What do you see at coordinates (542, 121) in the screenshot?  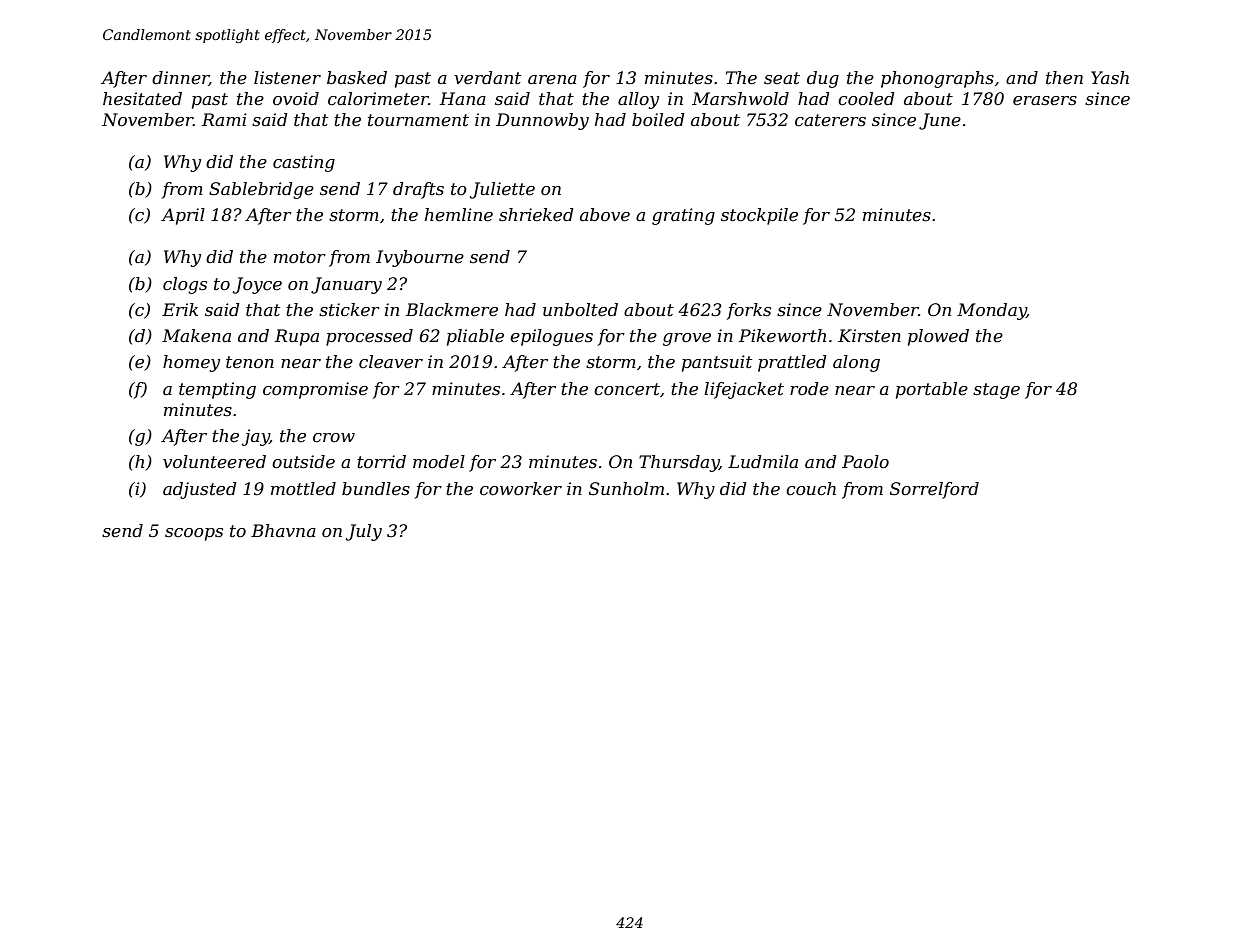 I see `Dunnowby` at bounding box center [542, 121].
